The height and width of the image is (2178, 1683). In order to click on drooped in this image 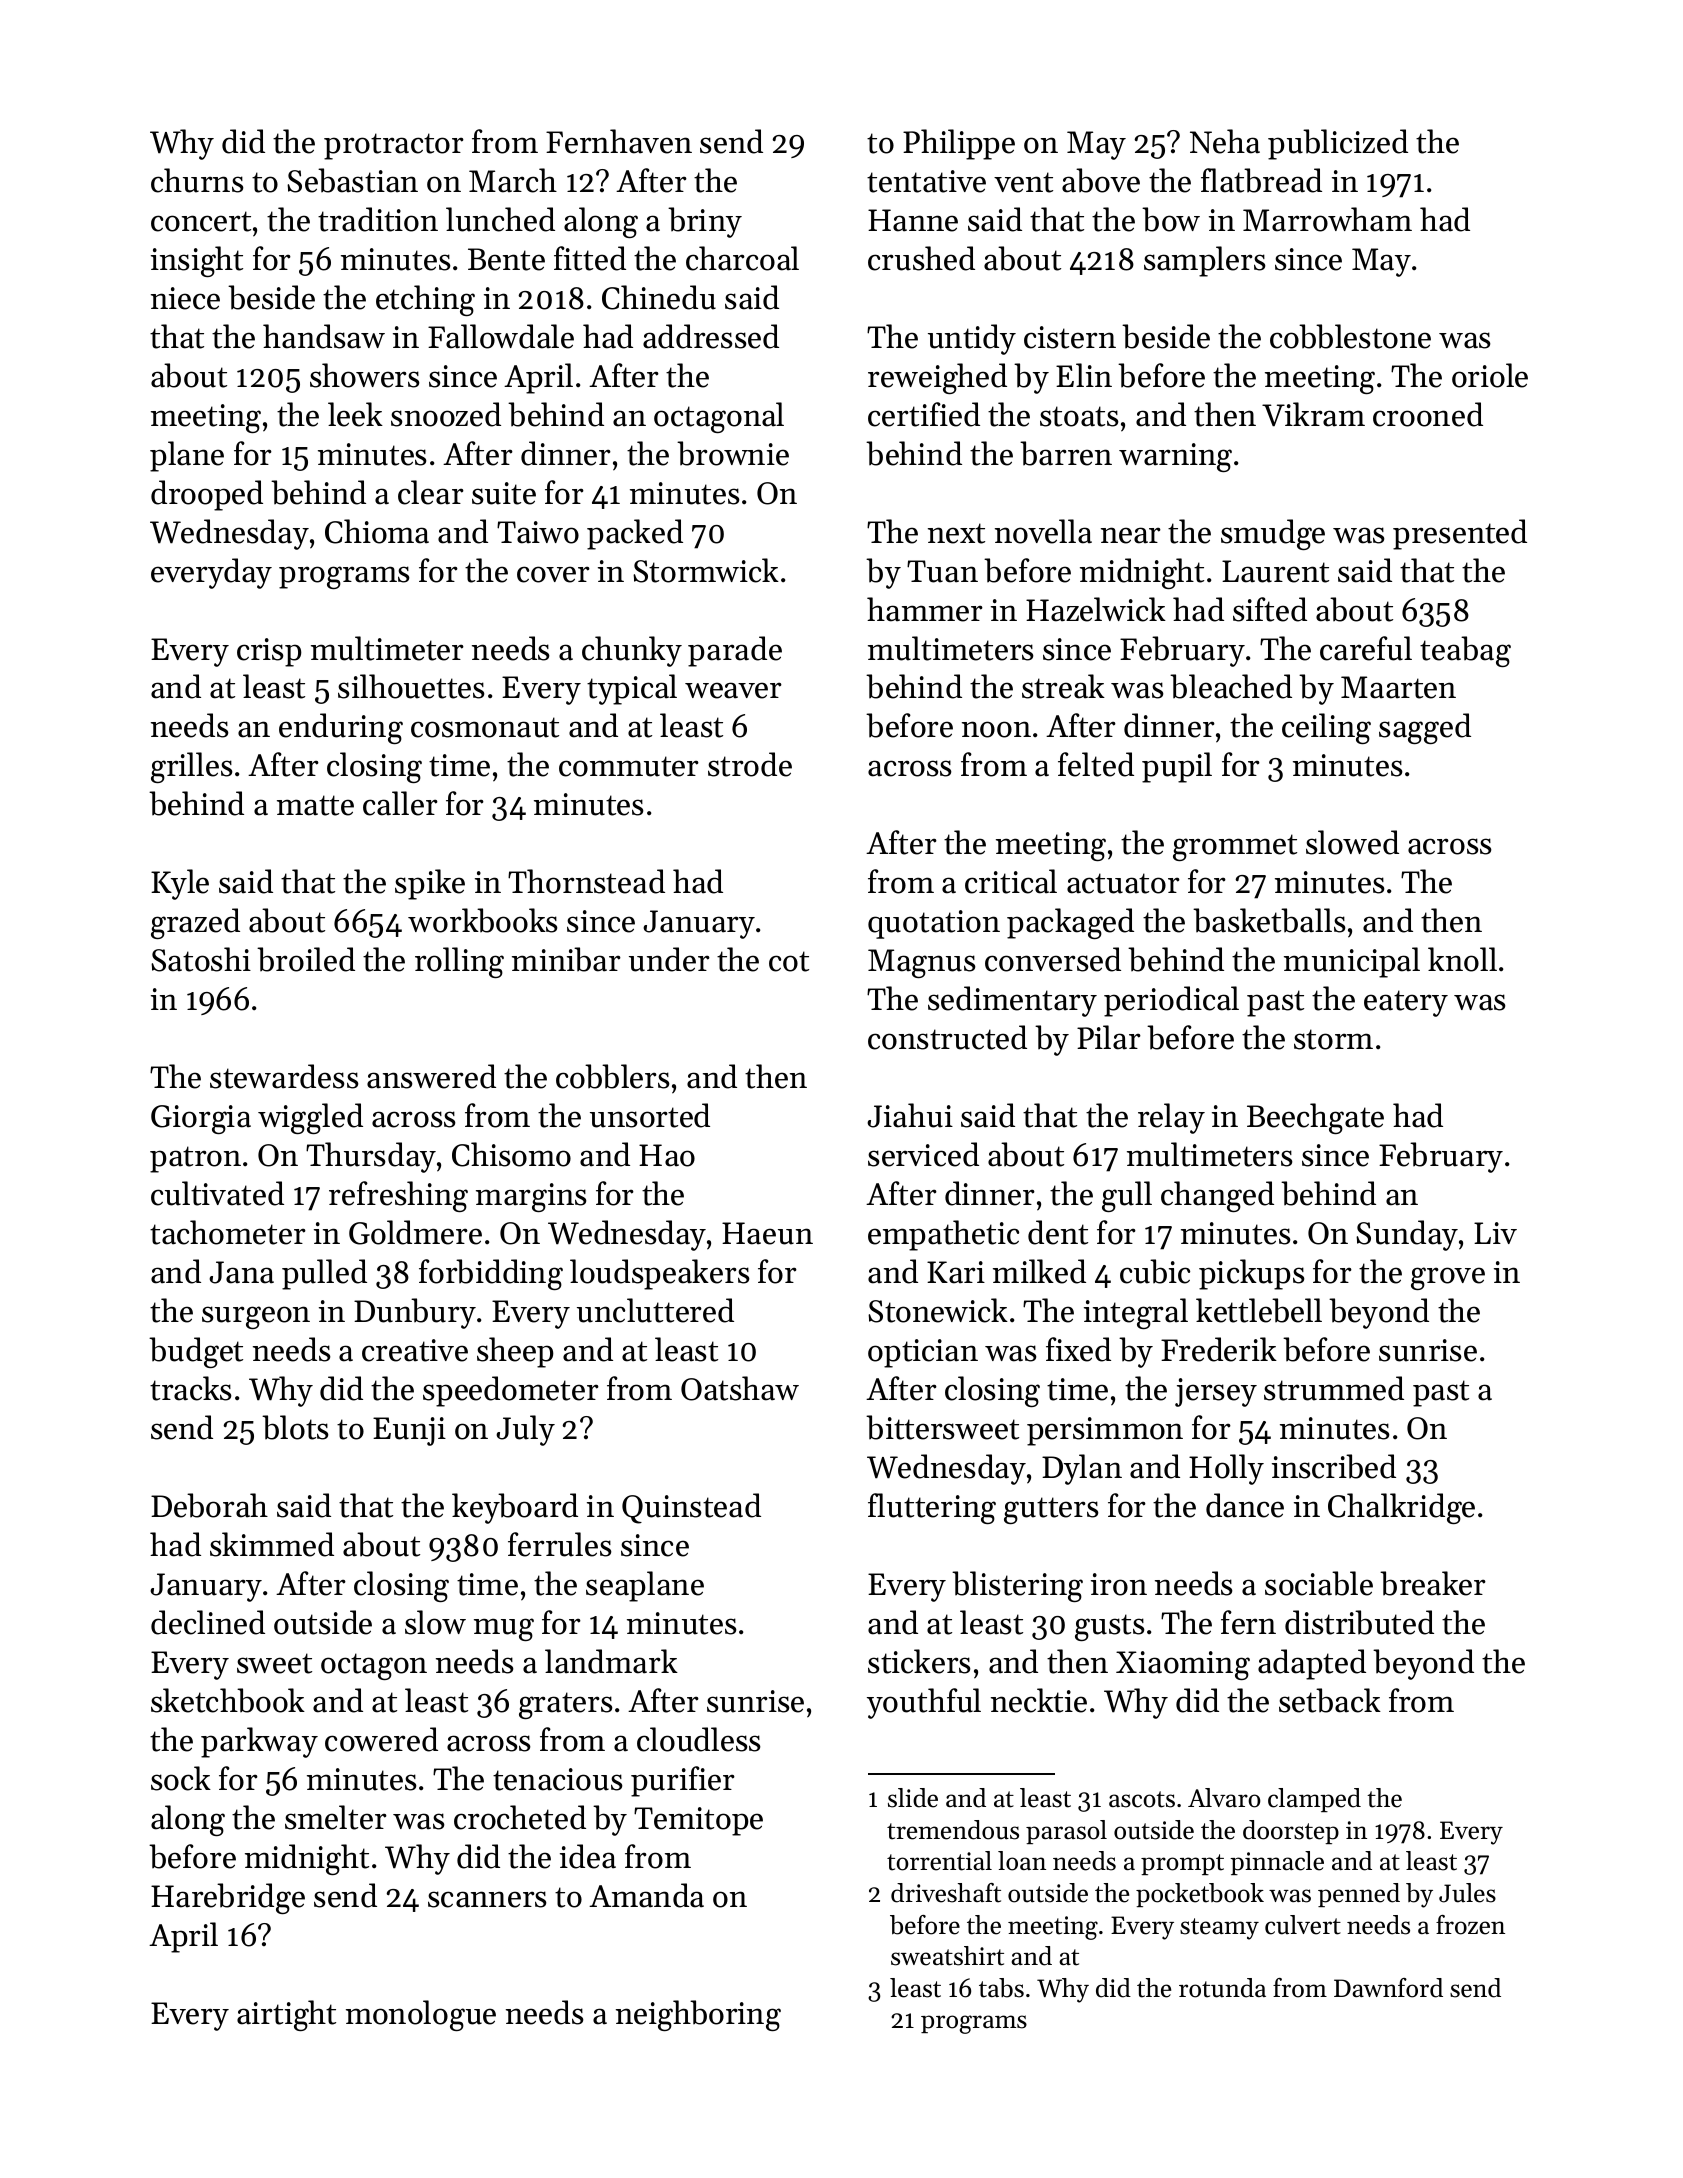, I will do `click(207, 495)`.
